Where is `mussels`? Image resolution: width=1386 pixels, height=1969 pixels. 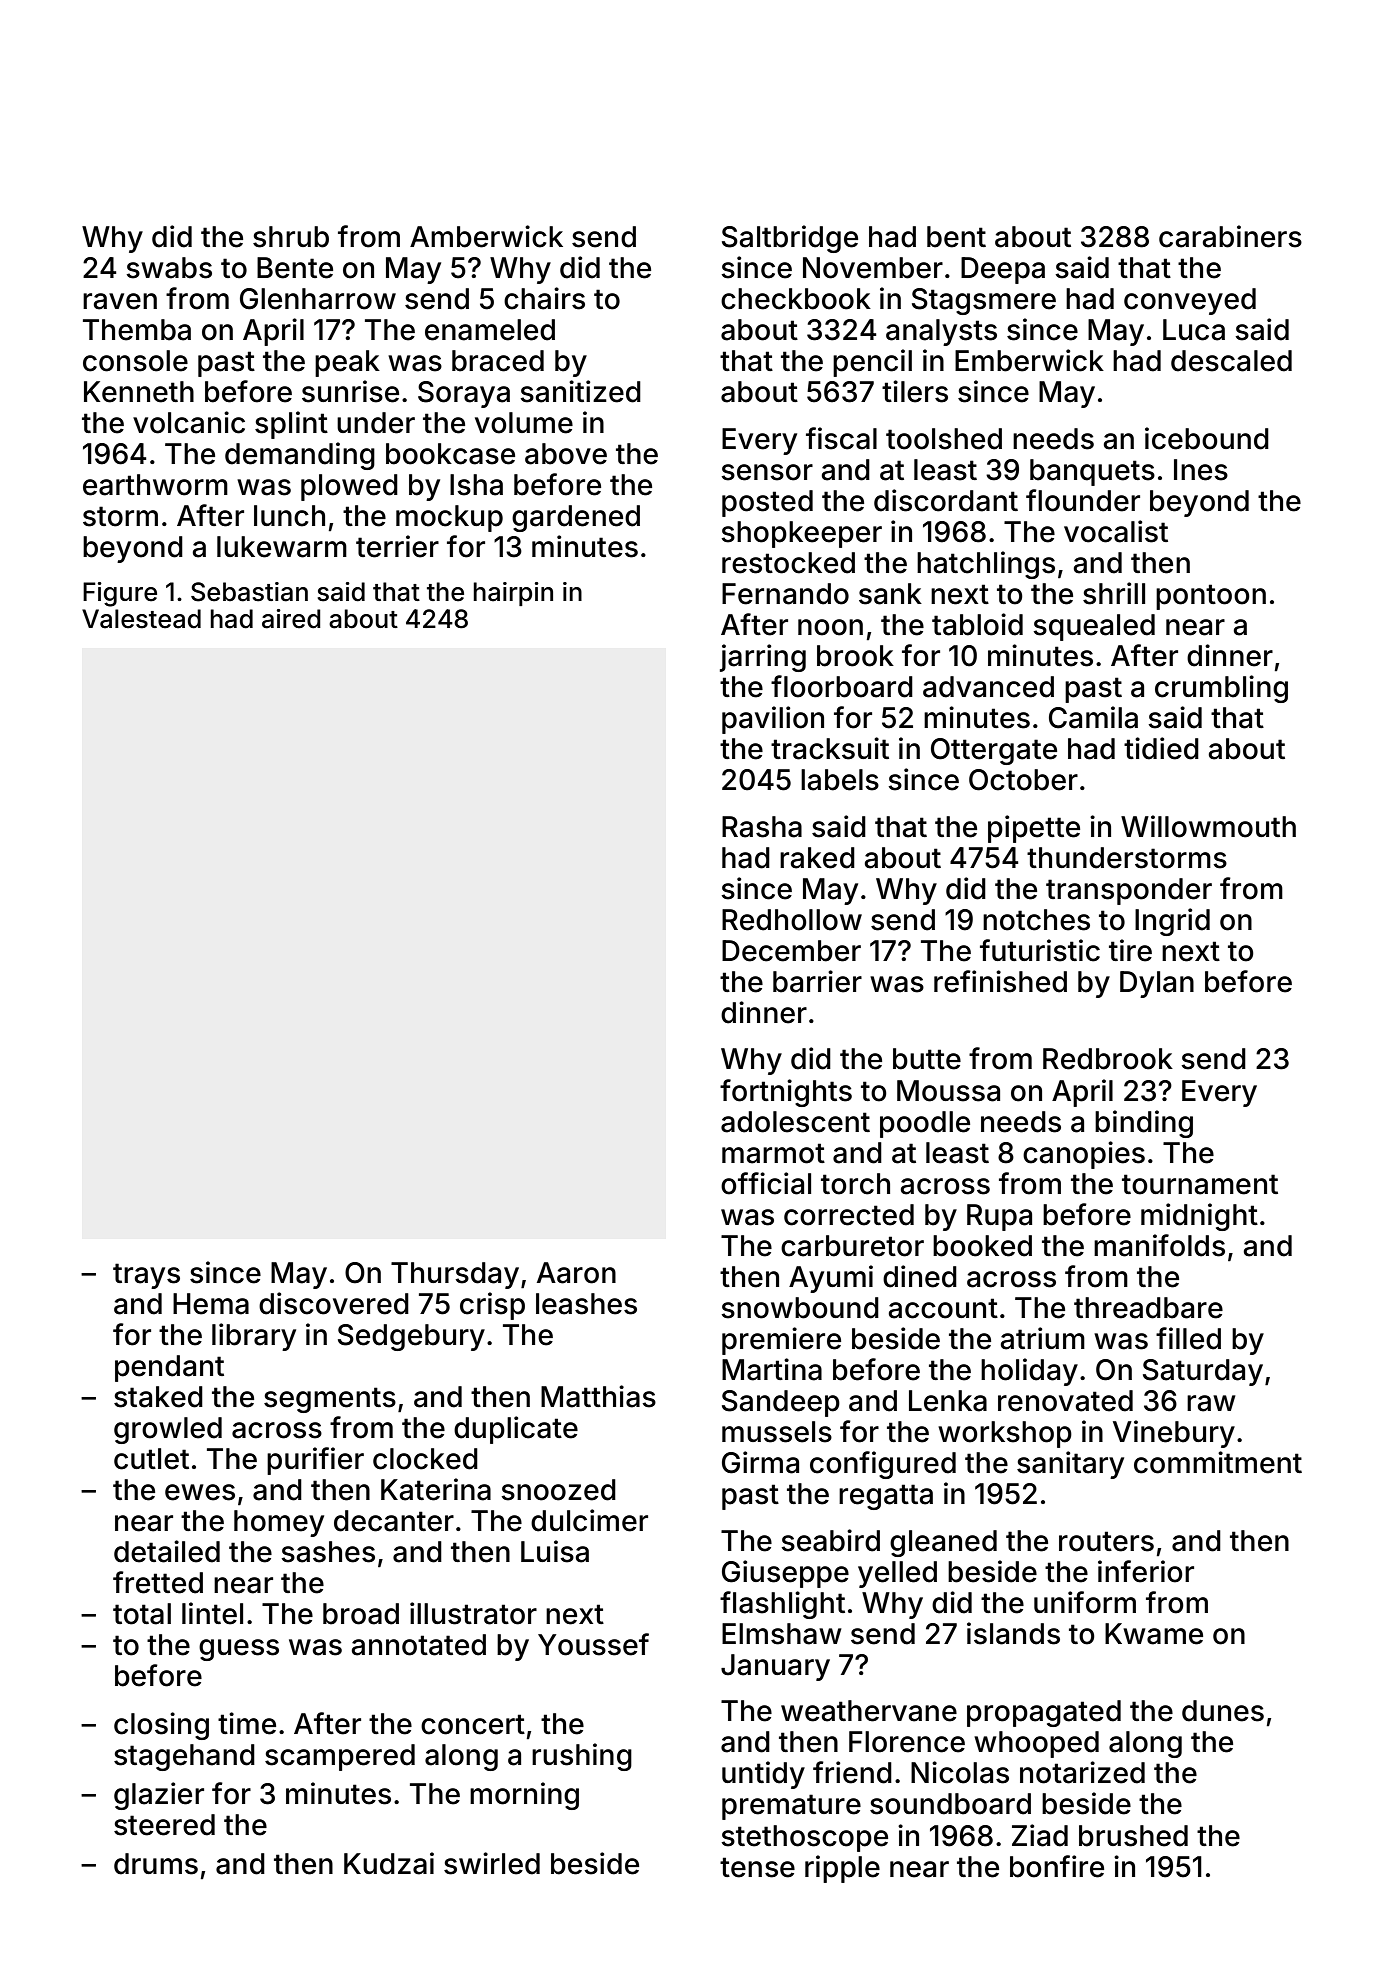
mussels is located at coordinates (777, 1432).
